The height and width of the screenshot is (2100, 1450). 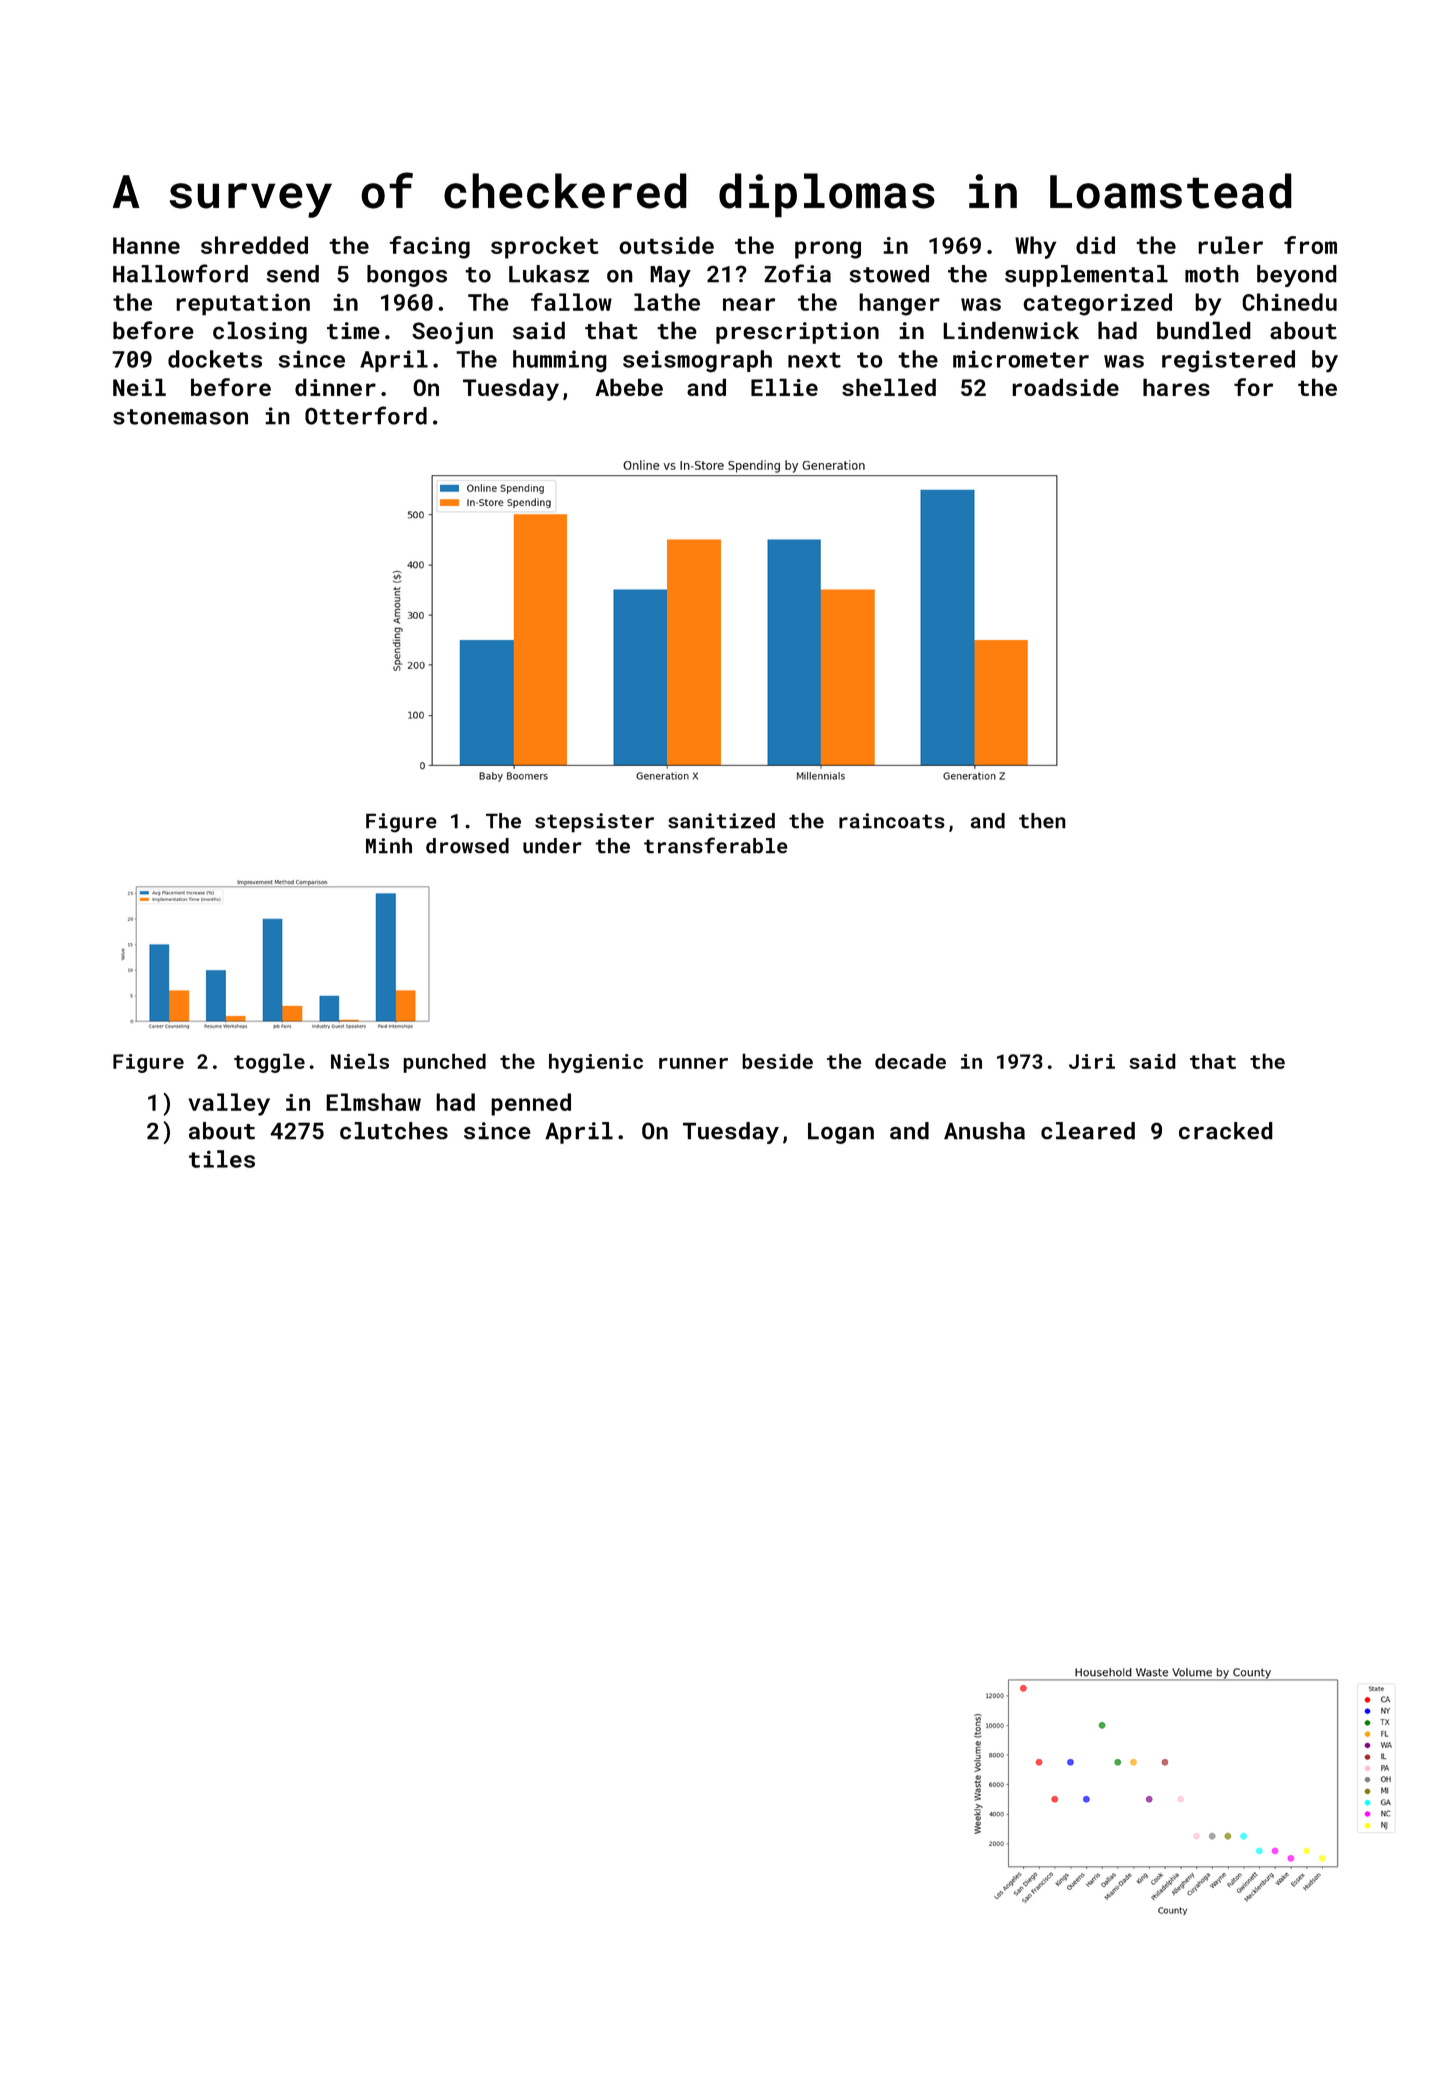 I want to click on stonemason, so click(x=180, y=417).
